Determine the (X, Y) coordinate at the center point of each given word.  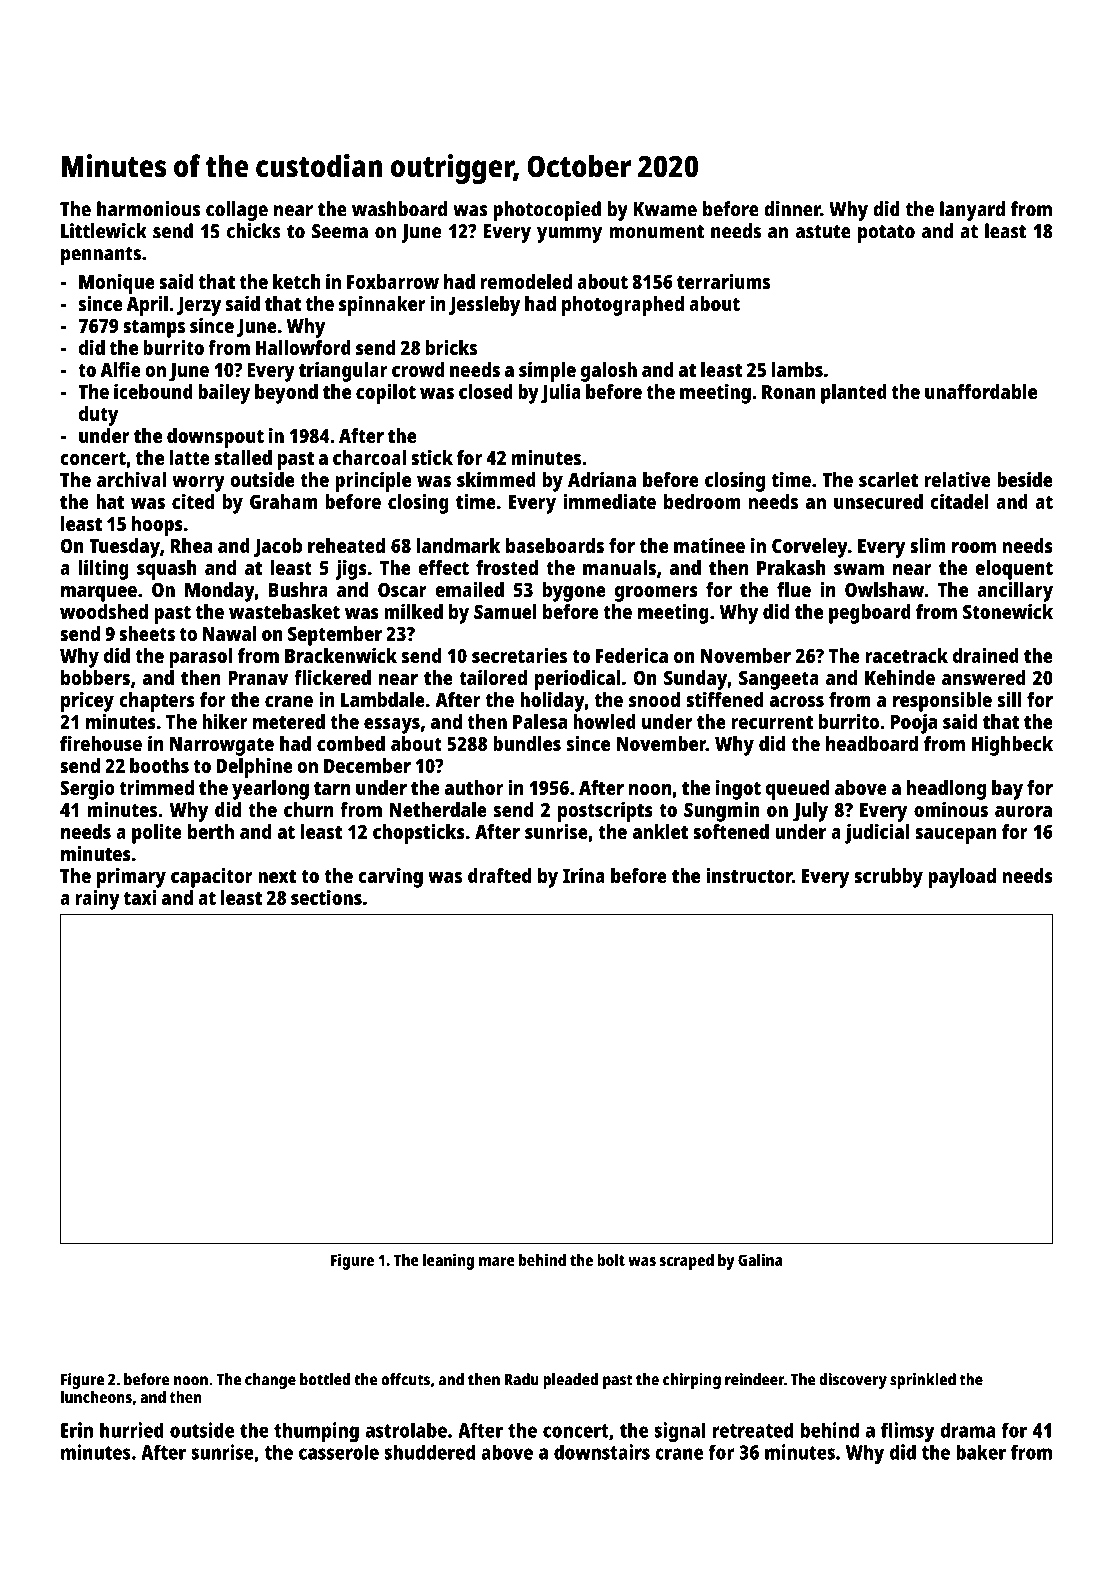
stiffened (724, 699)
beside (1025, 479)
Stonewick (1008, 611)
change (270, 1381)
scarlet (888, 479)
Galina (760, 1259)
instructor (749, 875)
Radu (522, 1379)
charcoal (369, 457)
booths (159, 765)
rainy (97, 900)
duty (98, 416)
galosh (609, 372)
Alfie (120, 369)
